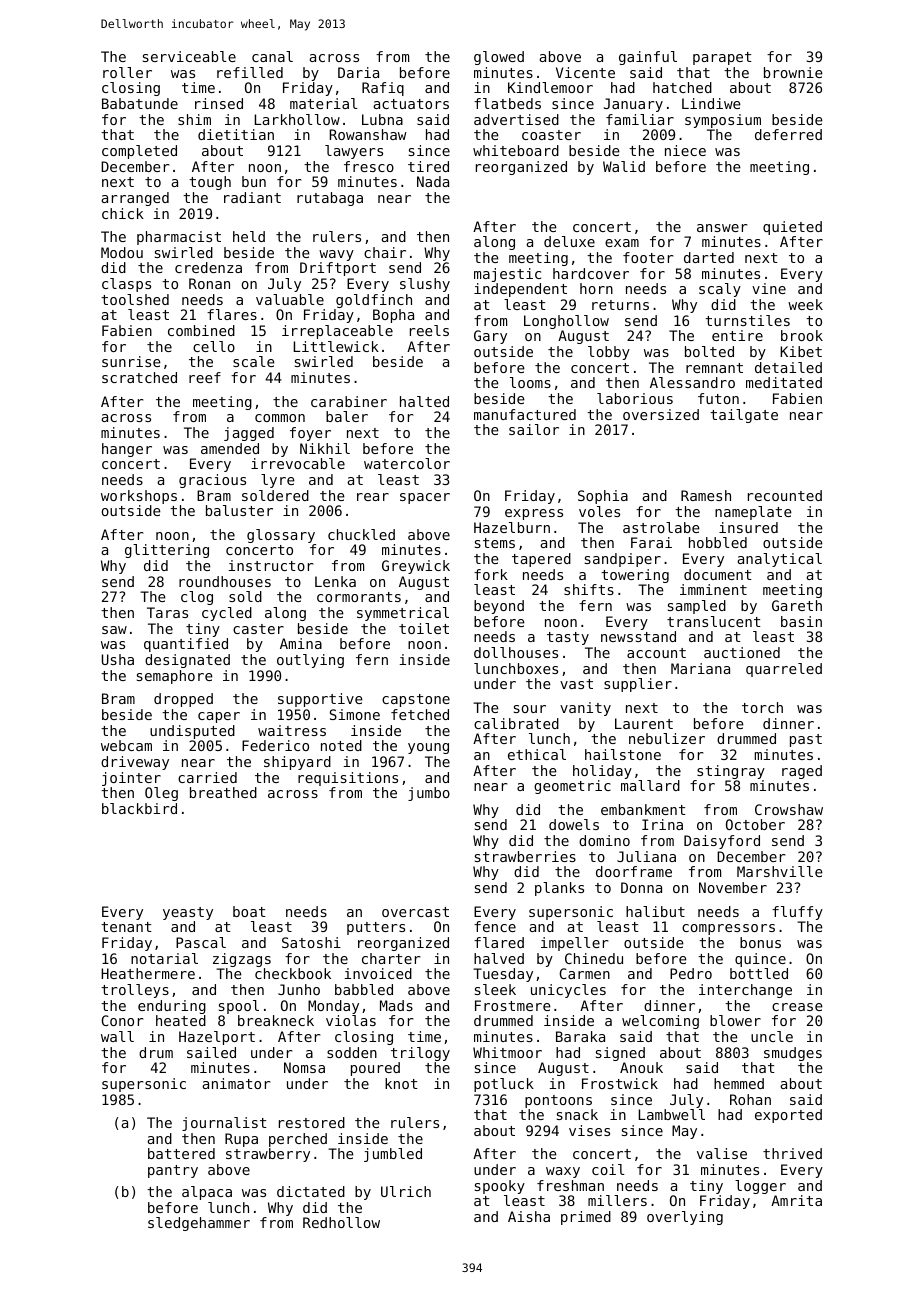  Describe the element at coordinates (796, 1200) in the screenshot. I see `Amrita` at that location.
